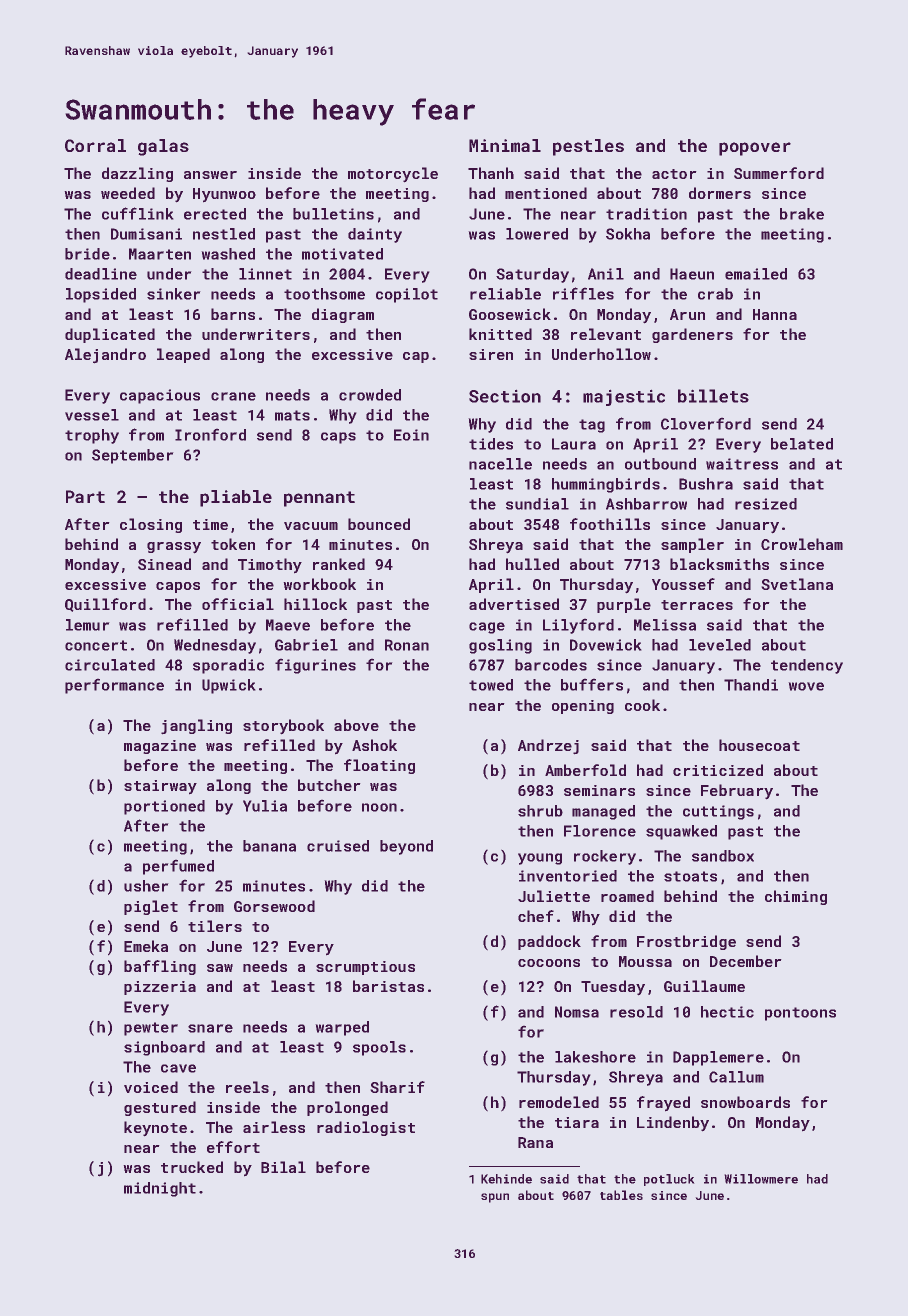 Image resolution: width=908 pixels, height=1316 pixels. What do you see at coordinates (487, 628) in the image?
I see `cage` at bounding box center [487, 628].
